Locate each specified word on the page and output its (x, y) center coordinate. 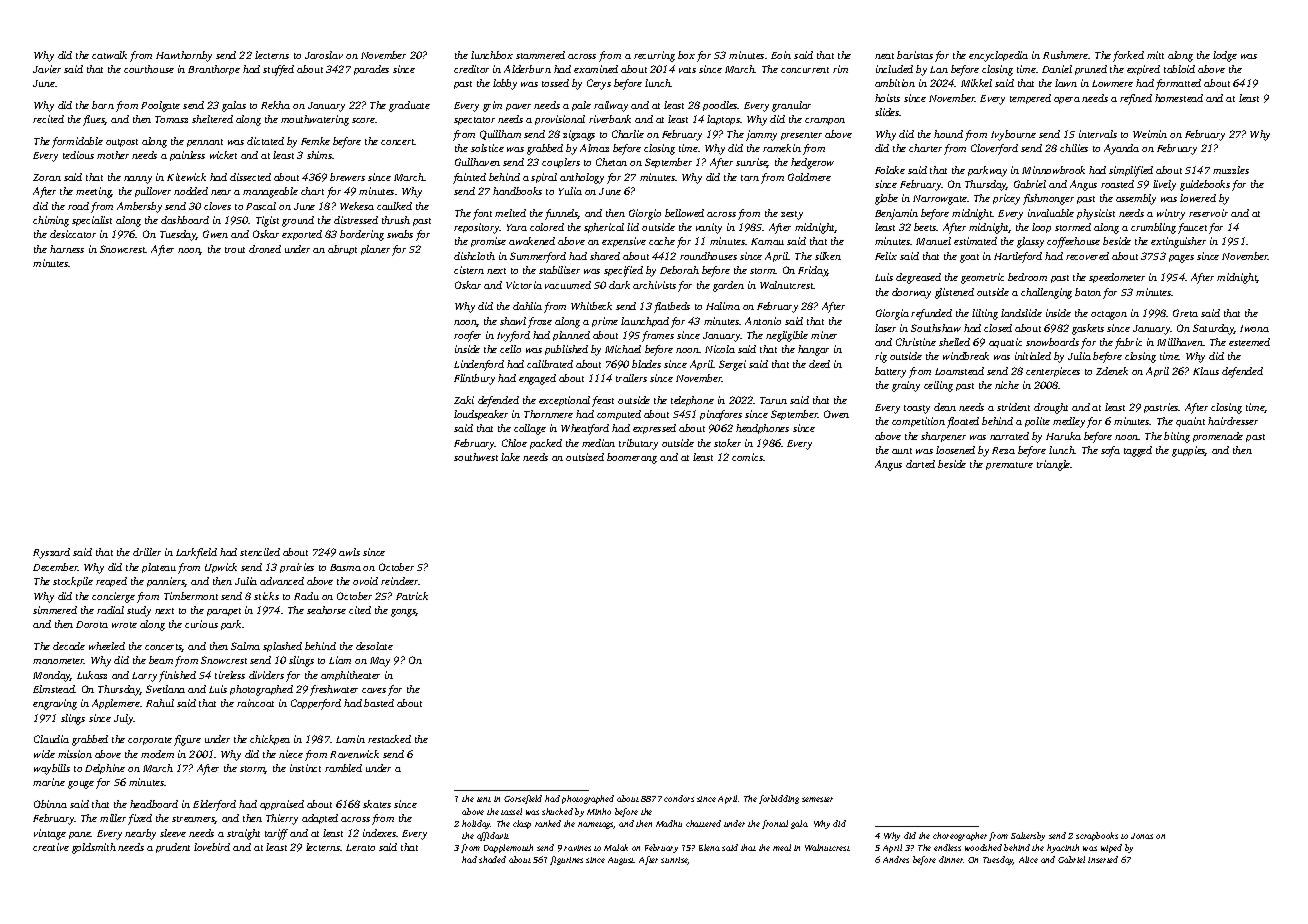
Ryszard (51, 553)
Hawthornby (184, 56)
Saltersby (1028, 836)
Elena (709, 847)
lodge (1225, 56)
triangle (1054, 465)
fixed (140, 819)
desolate (374, 646)
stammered (540, 55)
